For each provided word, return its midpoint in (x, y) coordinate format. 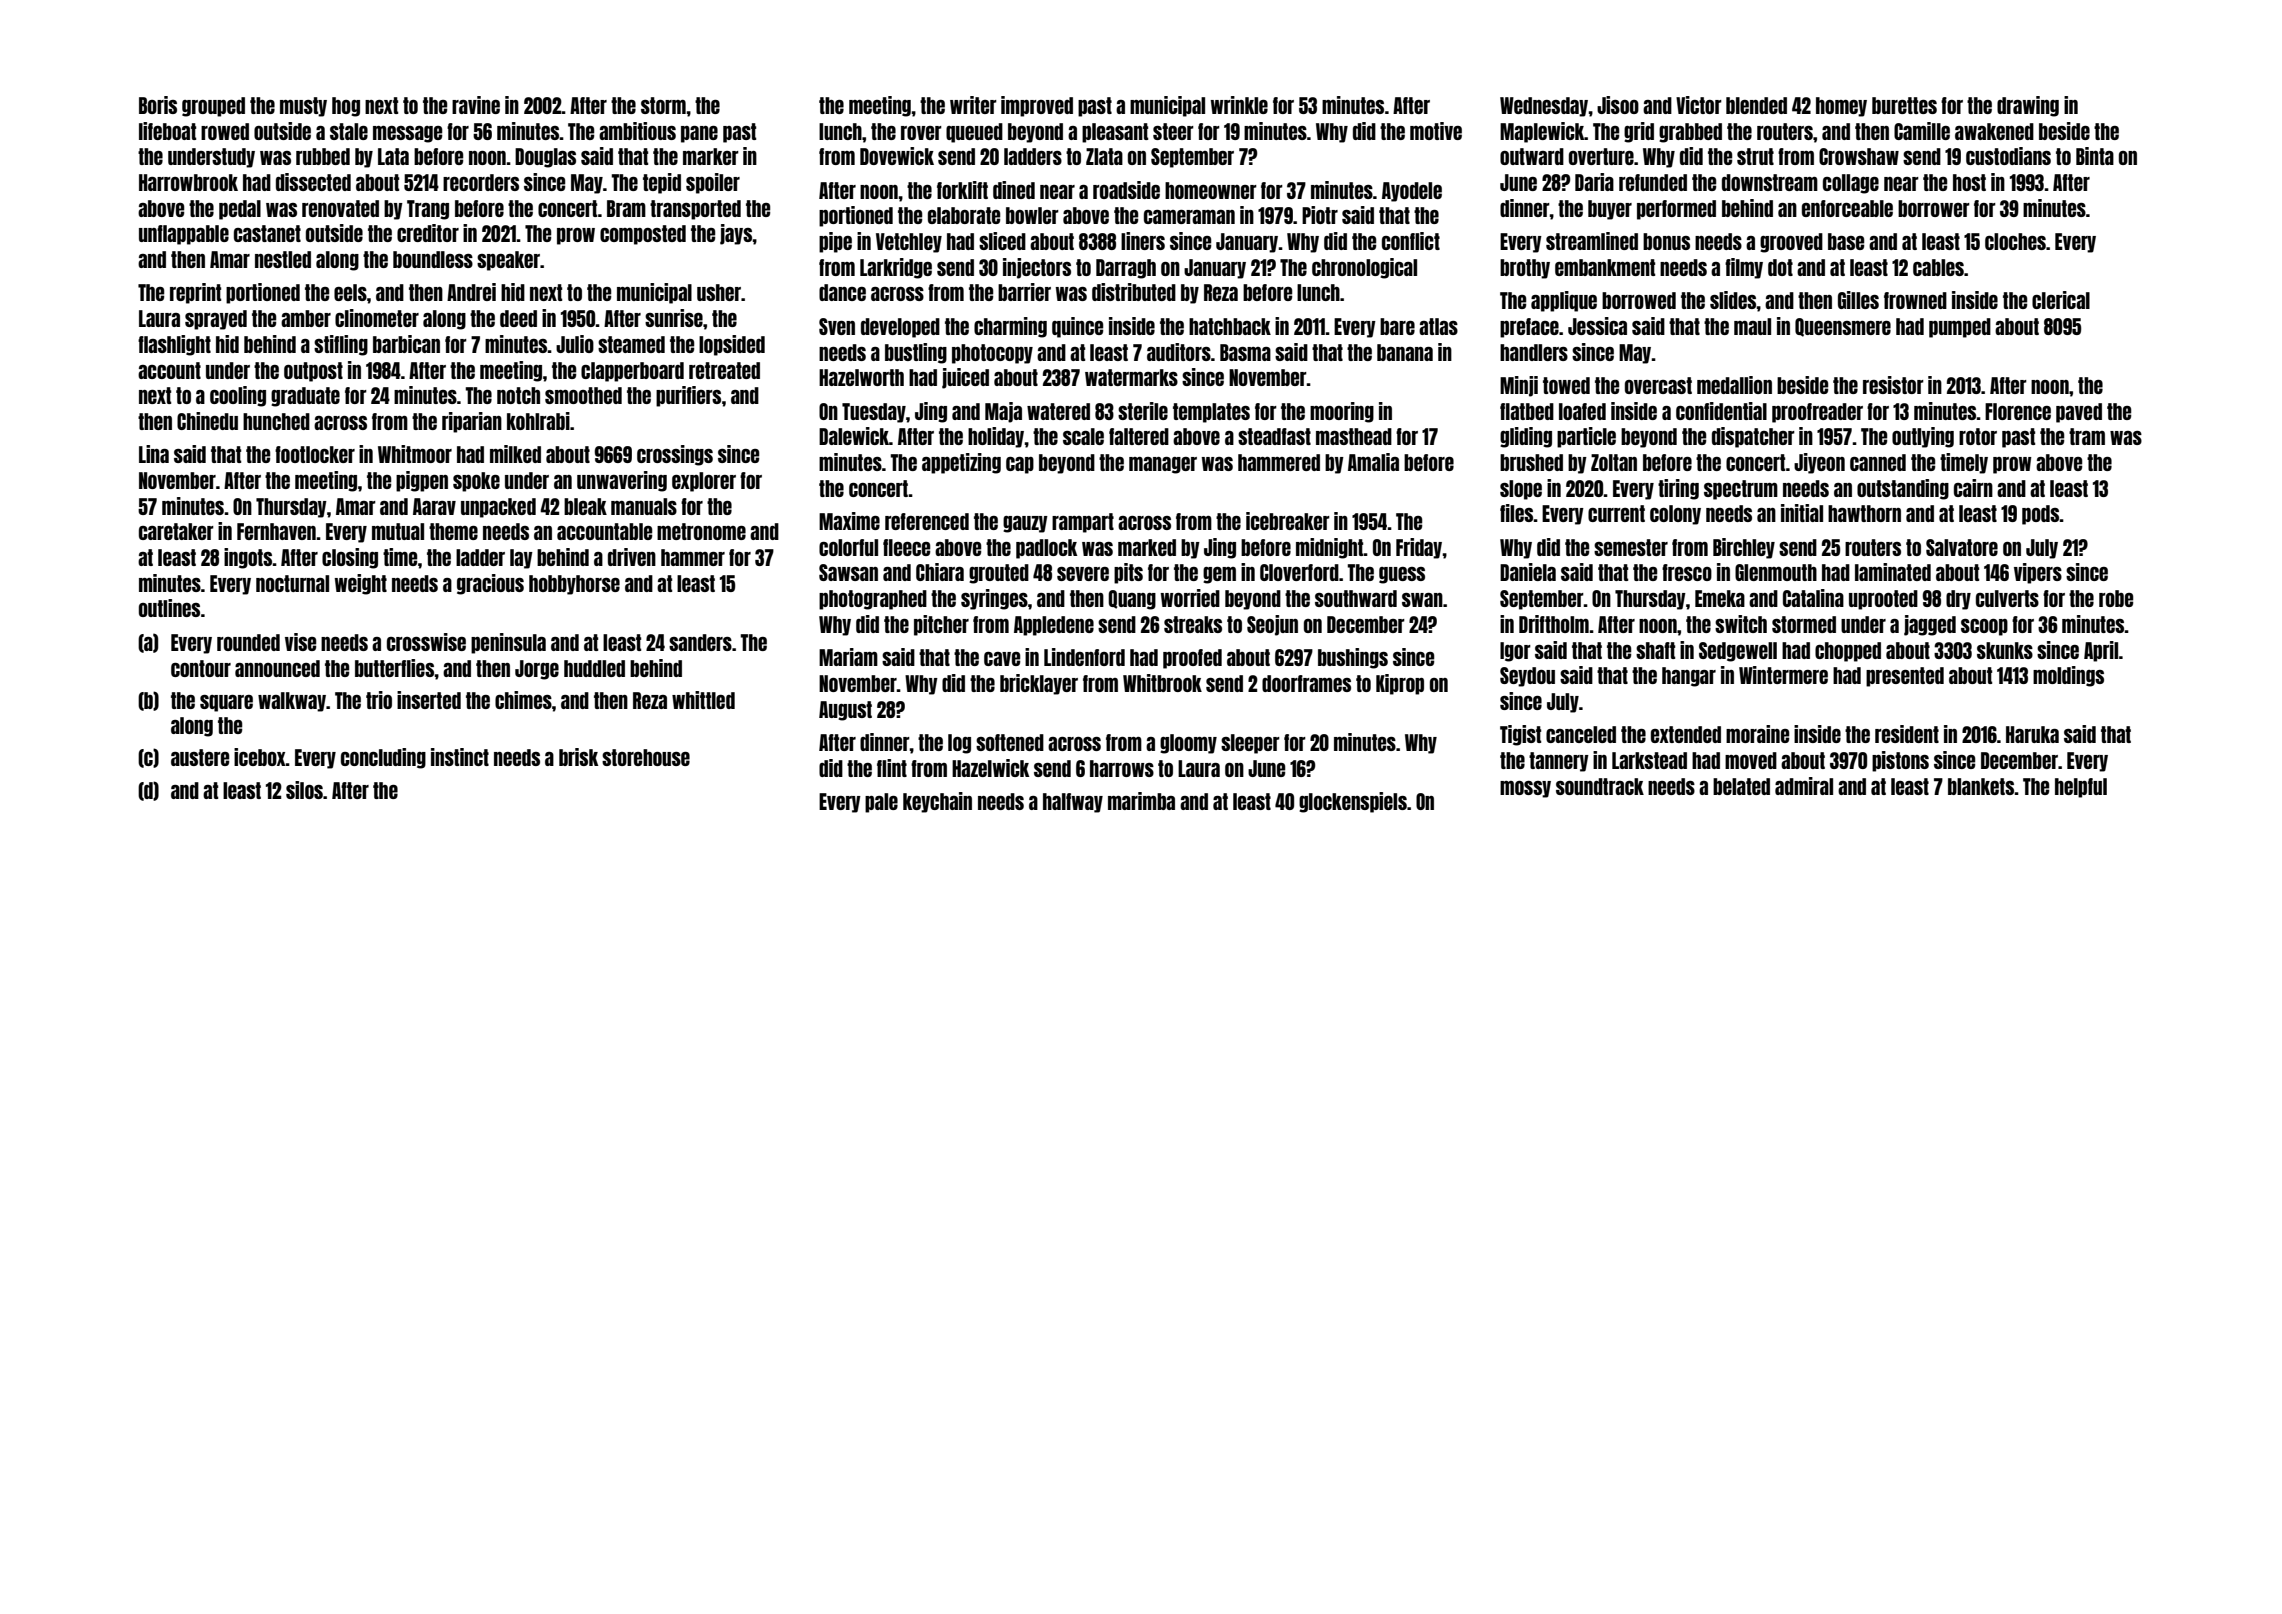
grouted (999, 574)
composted (643, 235)
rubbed (323, 156)
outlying (1923, 437)
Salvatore (1962, 547)
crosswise (426, 642)
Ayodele (1412, 192)
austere (200, 757)
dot (1780, 267)
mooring (1342, 412)
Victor (1699, 105)
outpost (313, 372)
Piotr (1320, 215)
